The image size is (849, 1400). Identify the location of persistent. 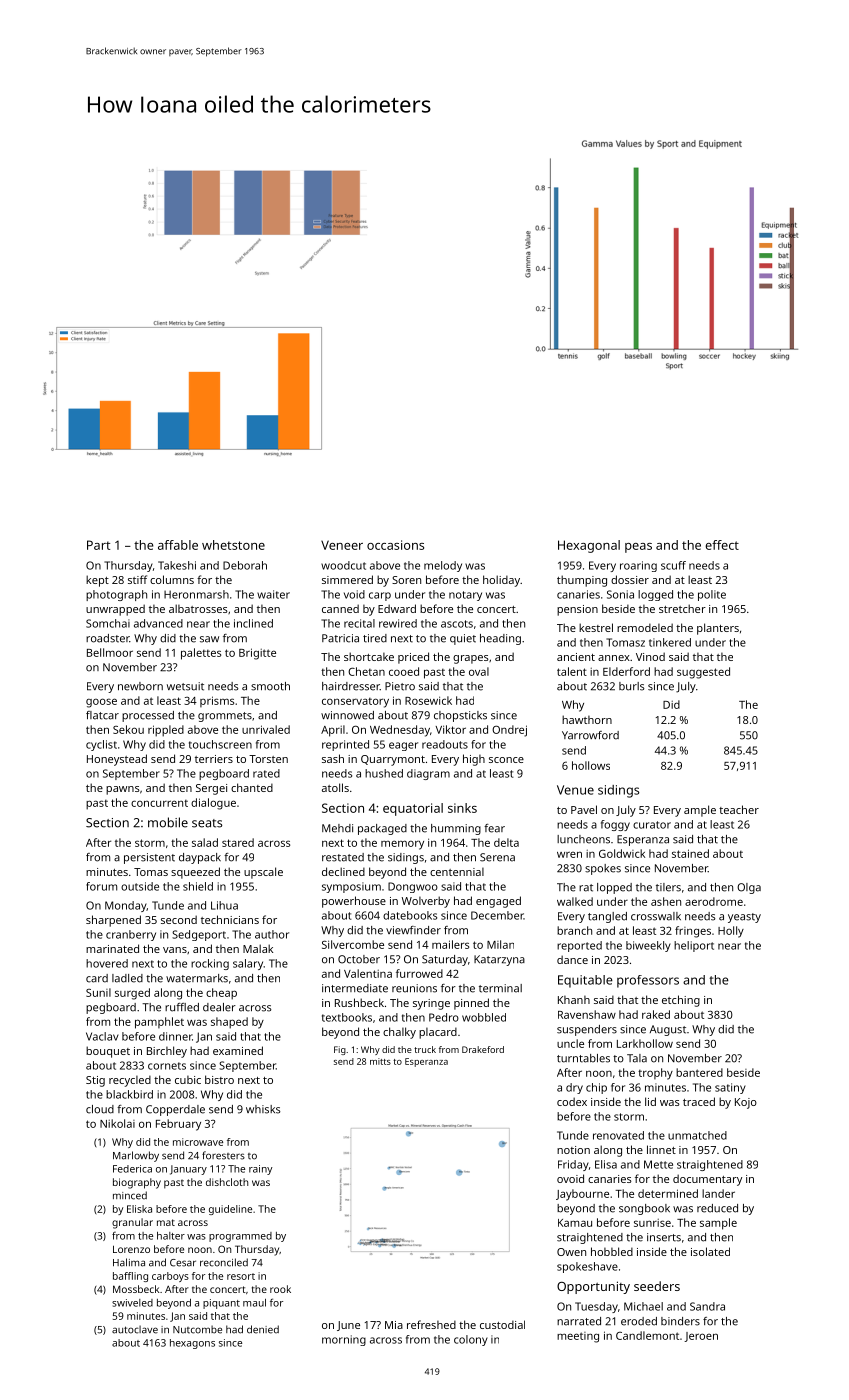
(149, 858).
